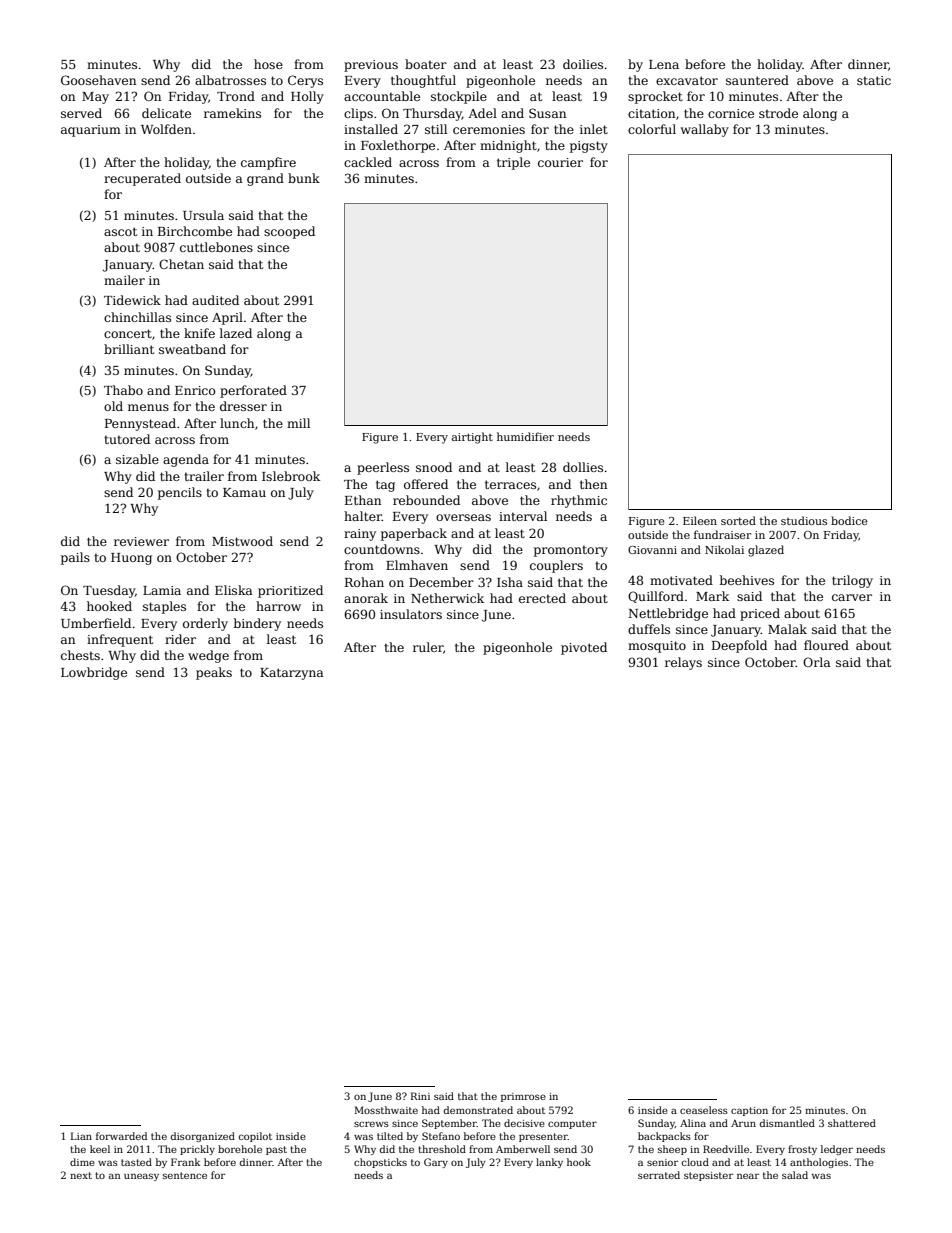 The image size is (952, 1233). What do you see at coordinates (142, 179) in the screenshot?
I see `recuperated` at bounding box center [142, 179].
